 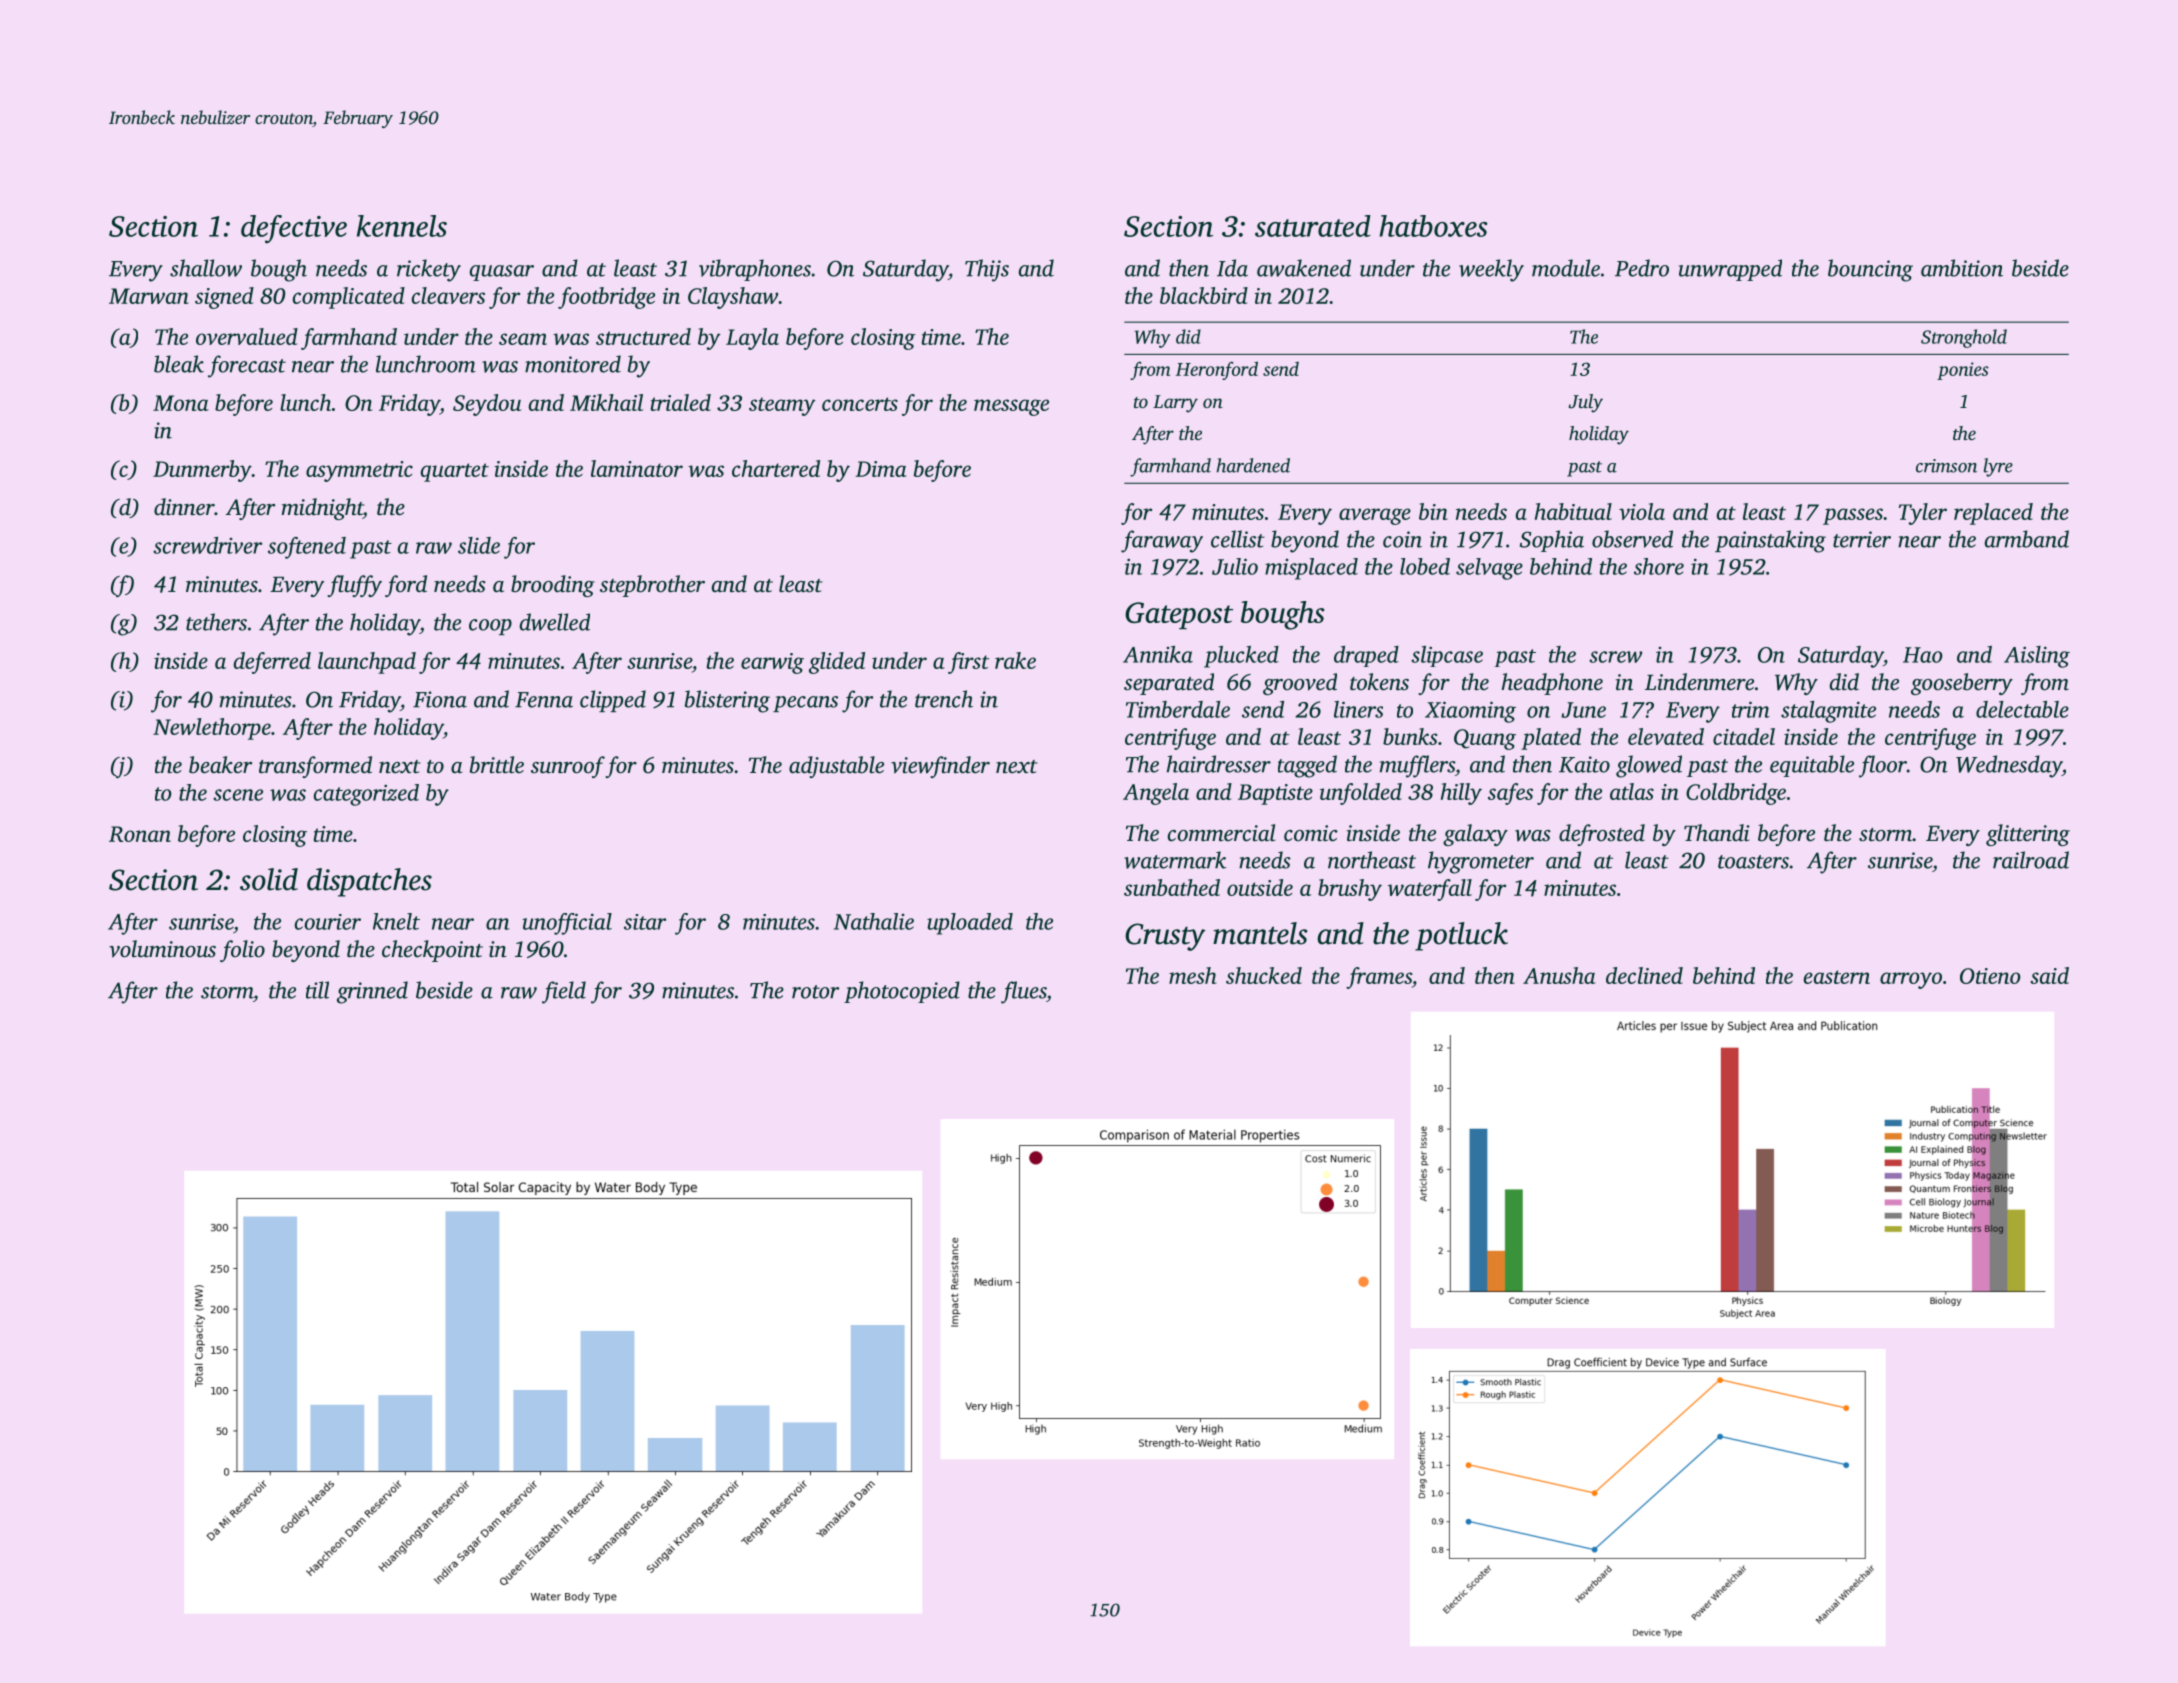 I want to click on Dima, so click(x=881, y=469).
